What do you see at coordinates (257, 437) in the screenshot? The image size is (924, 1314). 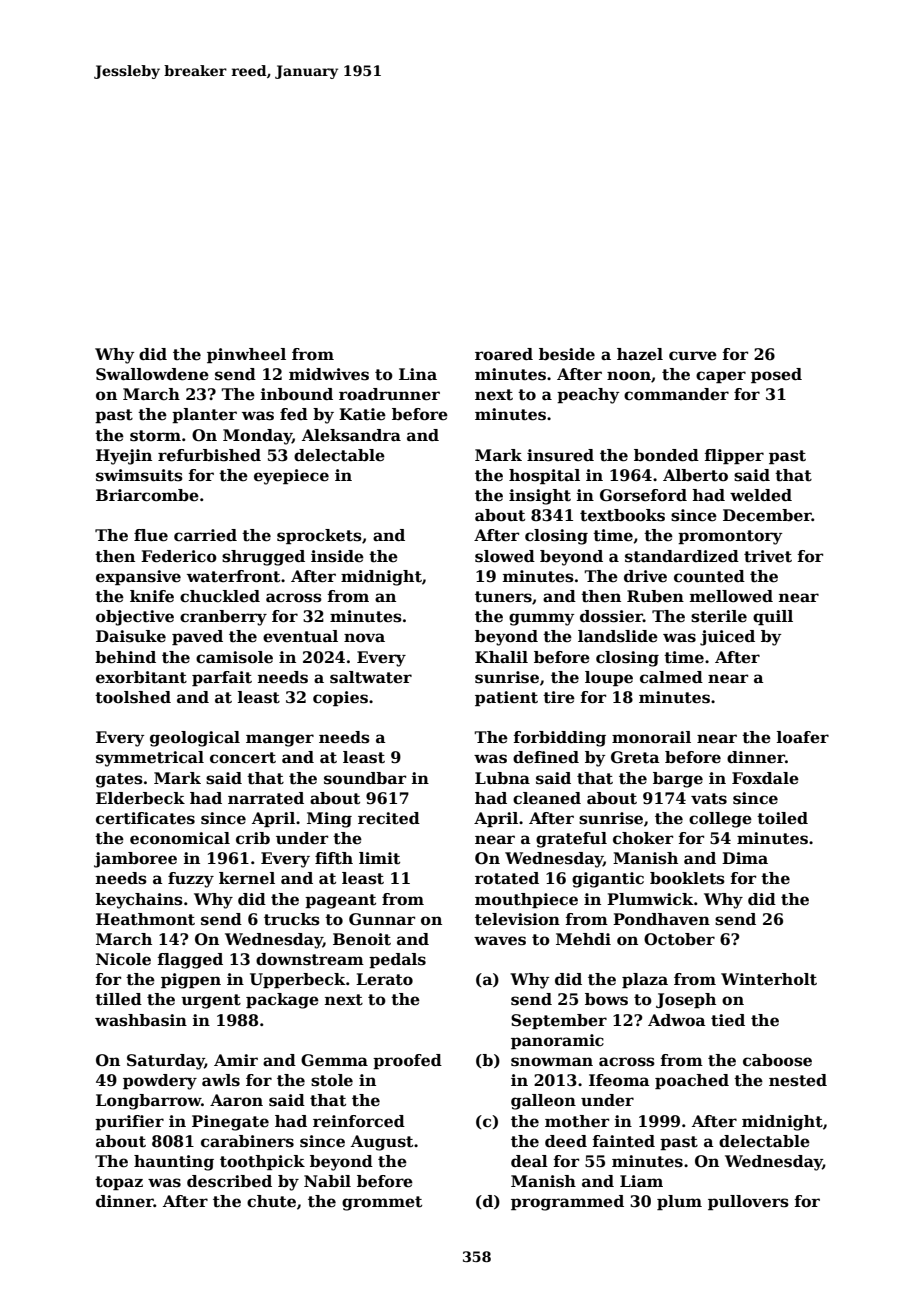 I see `Monday` at bounding box center [257, 437].
